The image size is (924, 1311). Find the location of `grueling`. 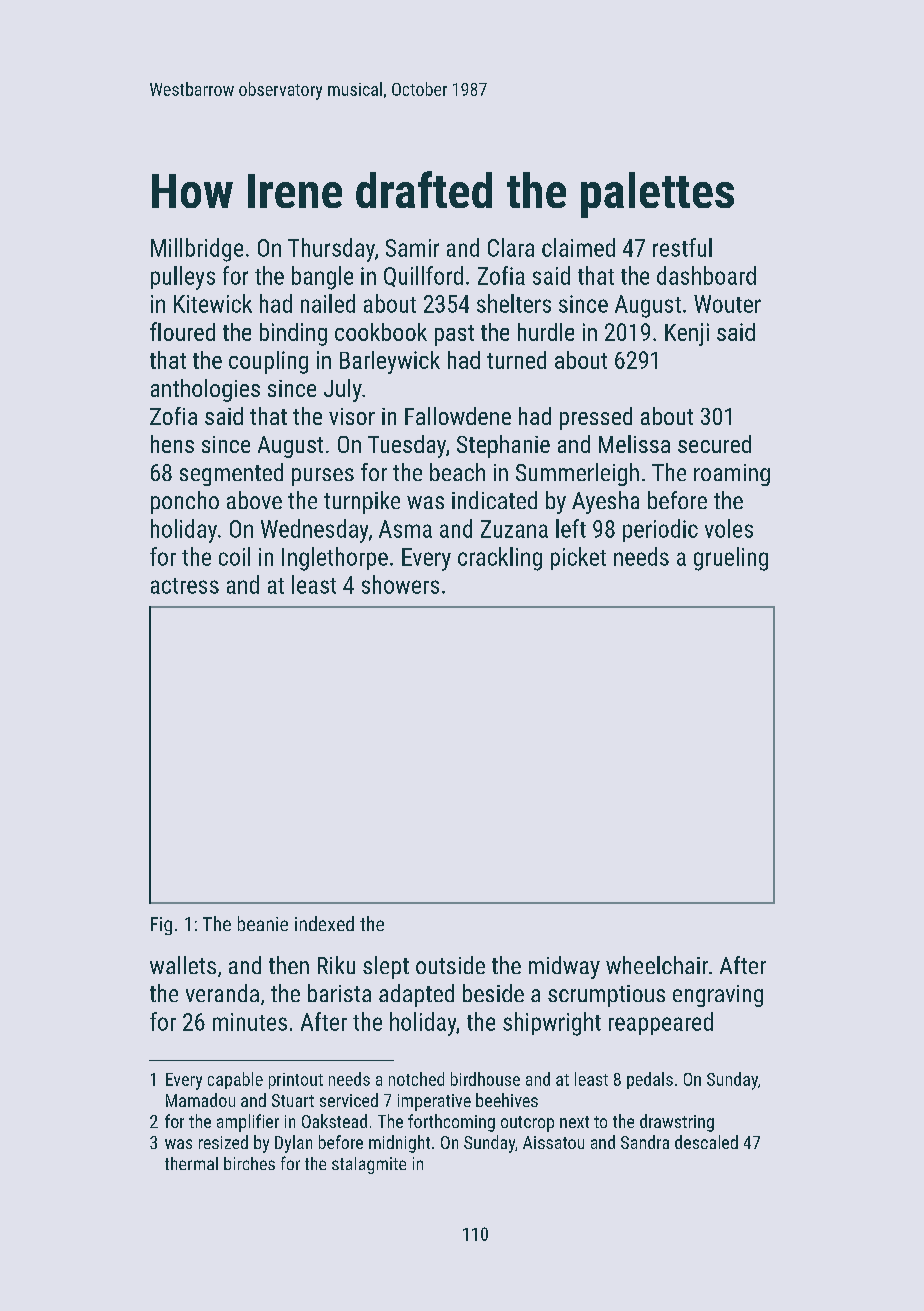

grueling is located at coordinates (731, 559).
